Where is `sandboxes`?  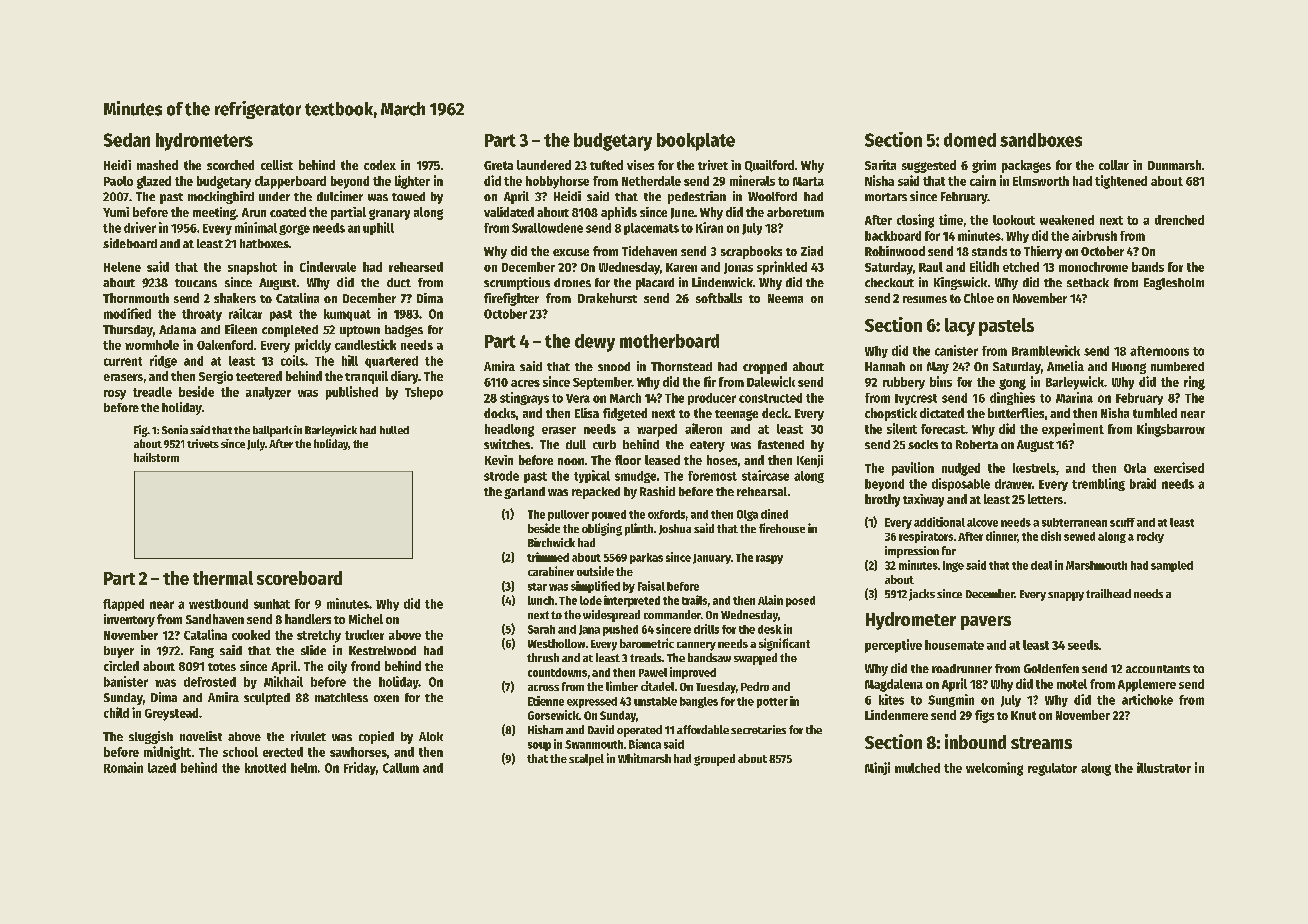
sandboxes is located at coordinates (1041, 140).
